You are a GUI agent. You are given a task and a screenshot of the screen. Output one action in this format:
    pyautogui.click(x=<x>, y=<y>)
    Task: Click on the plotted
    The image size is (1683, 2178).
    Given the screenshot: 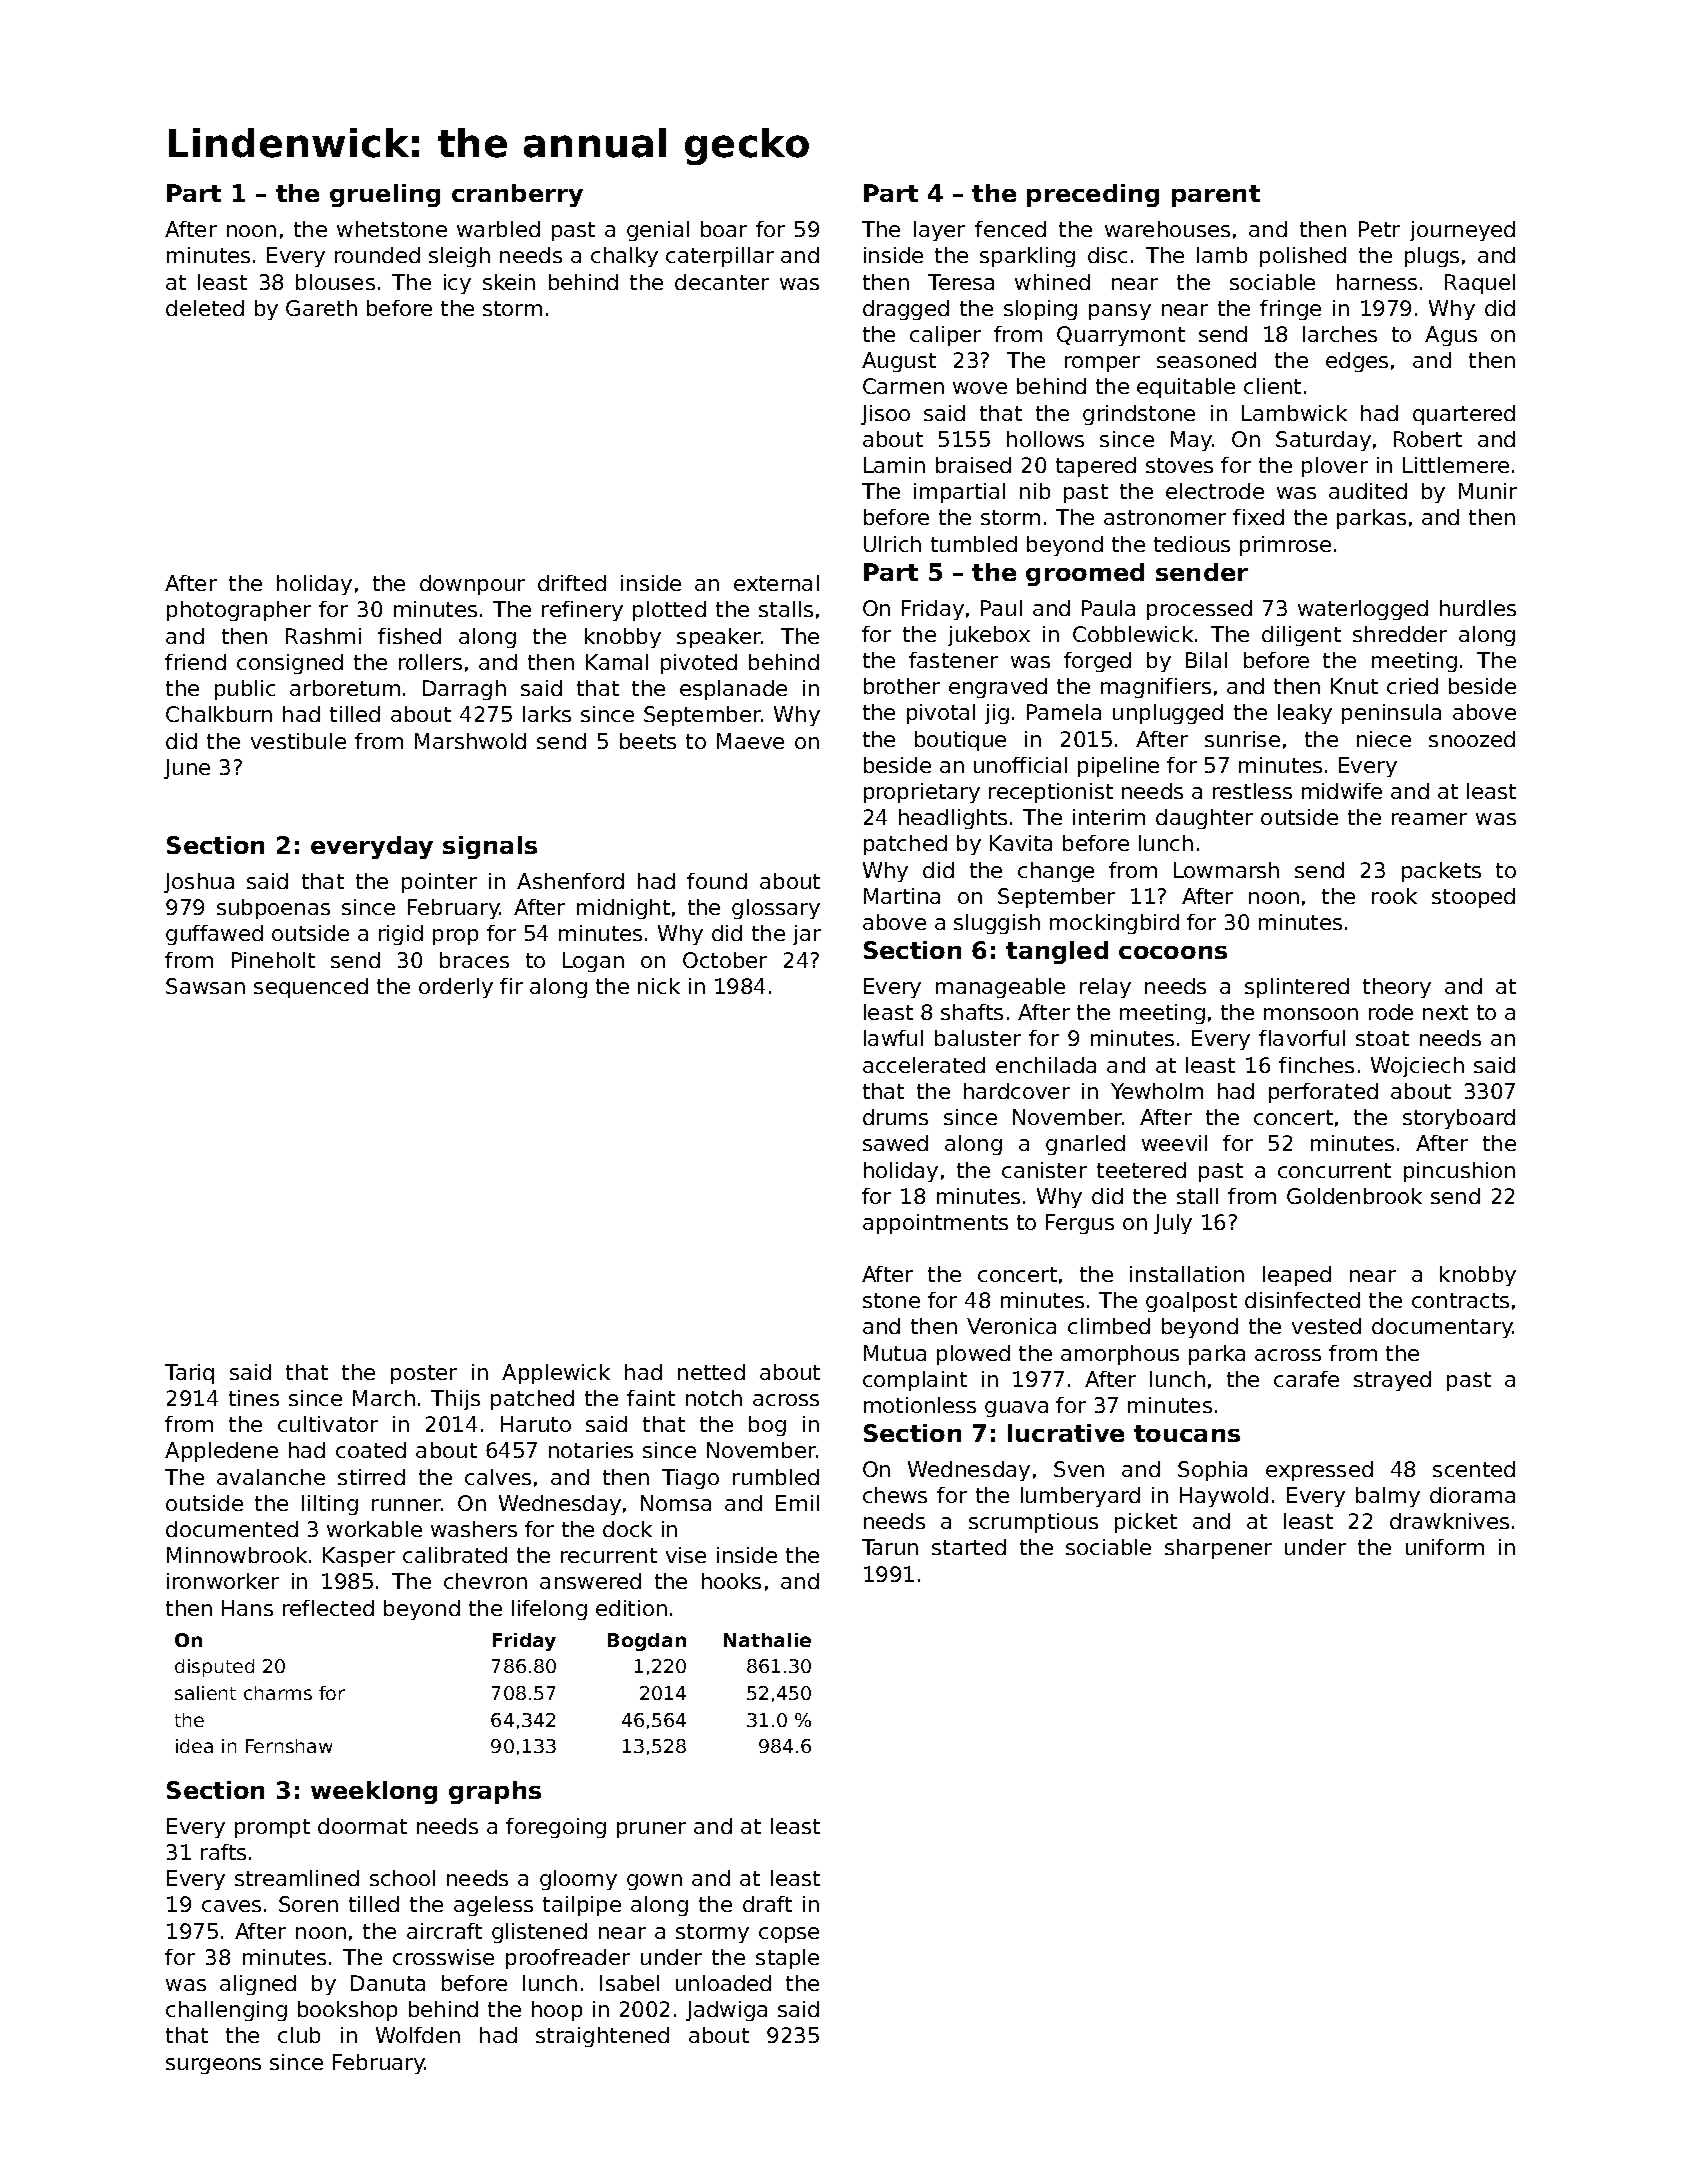 What is the action you would take?
    pyautogui.click(x=669, y=611)
